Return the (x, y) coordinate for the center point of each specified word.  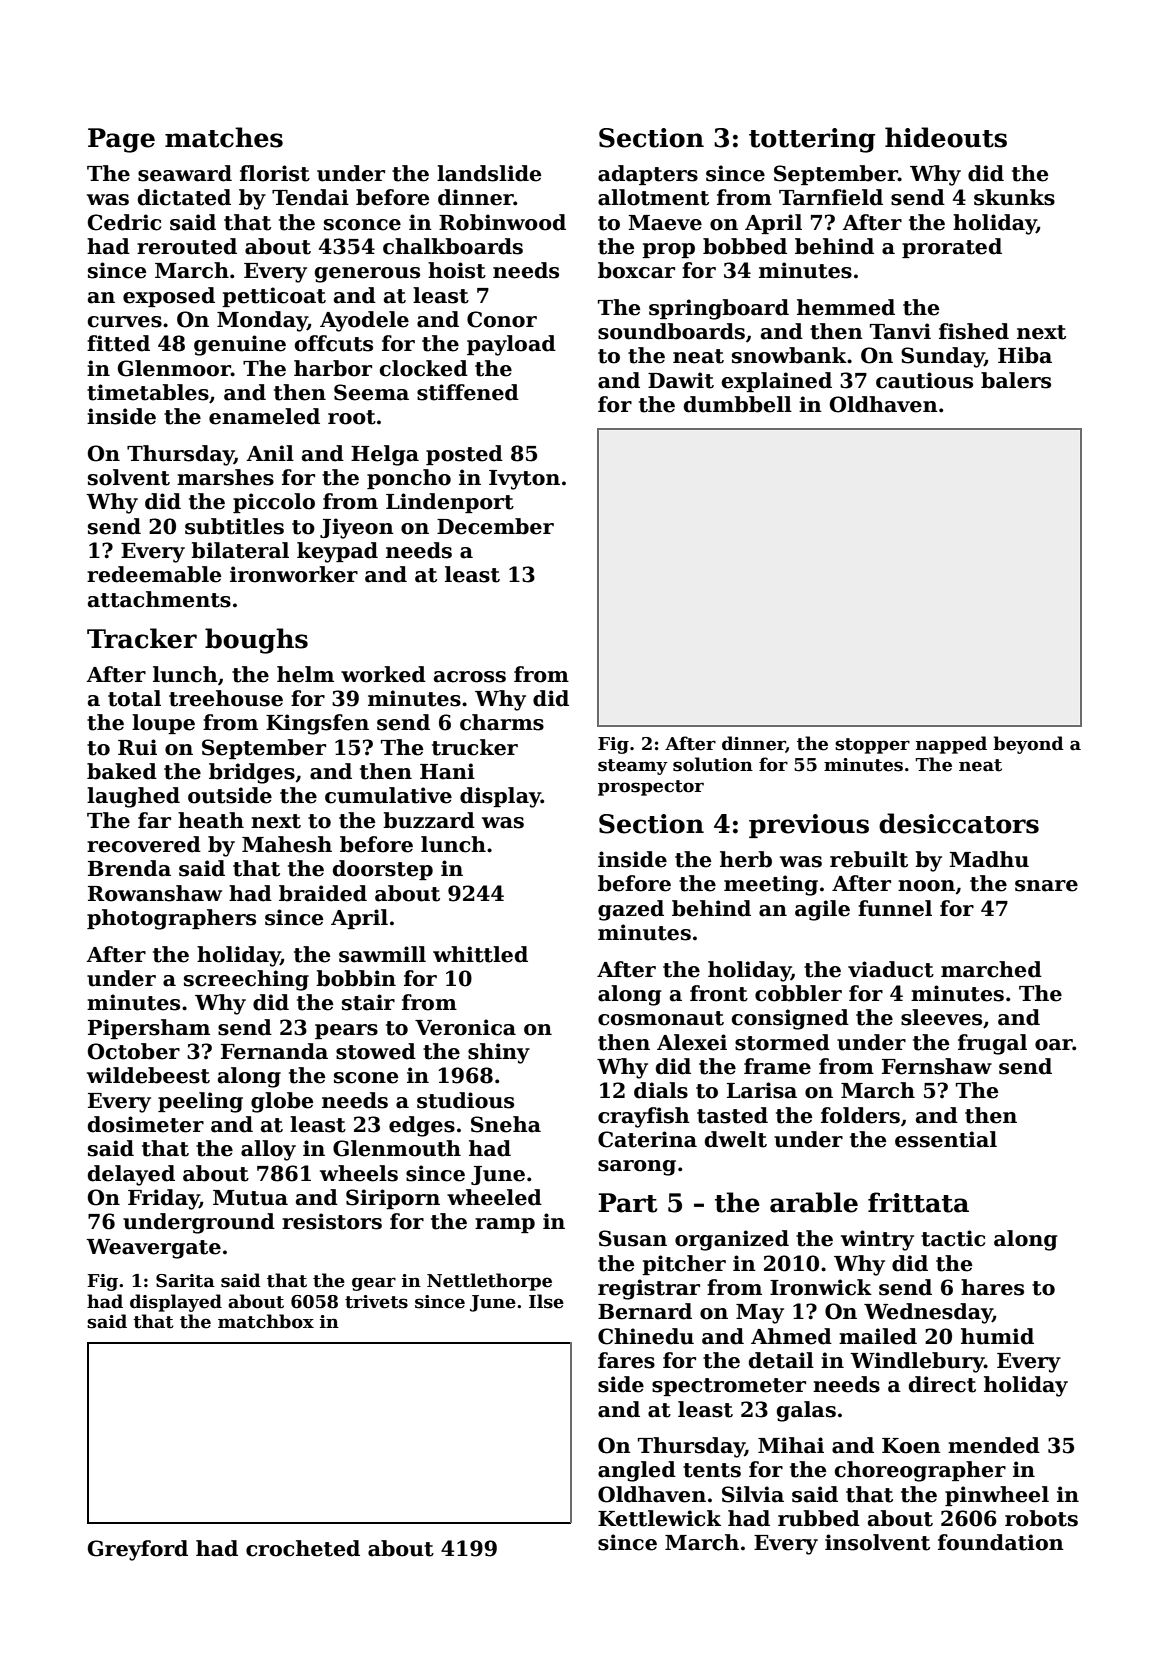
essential (946, 1139)
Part (628, 1203)
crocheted (303, 1548)
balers (1016, 380)
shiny (499, 1053)
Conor (502, 319)
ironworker (294, 574)
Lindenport (450, 503)
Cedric (124, 222)
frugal (992, 1044)
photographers (171, 919)
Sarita (185, 1281)
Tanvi (900, 331)
